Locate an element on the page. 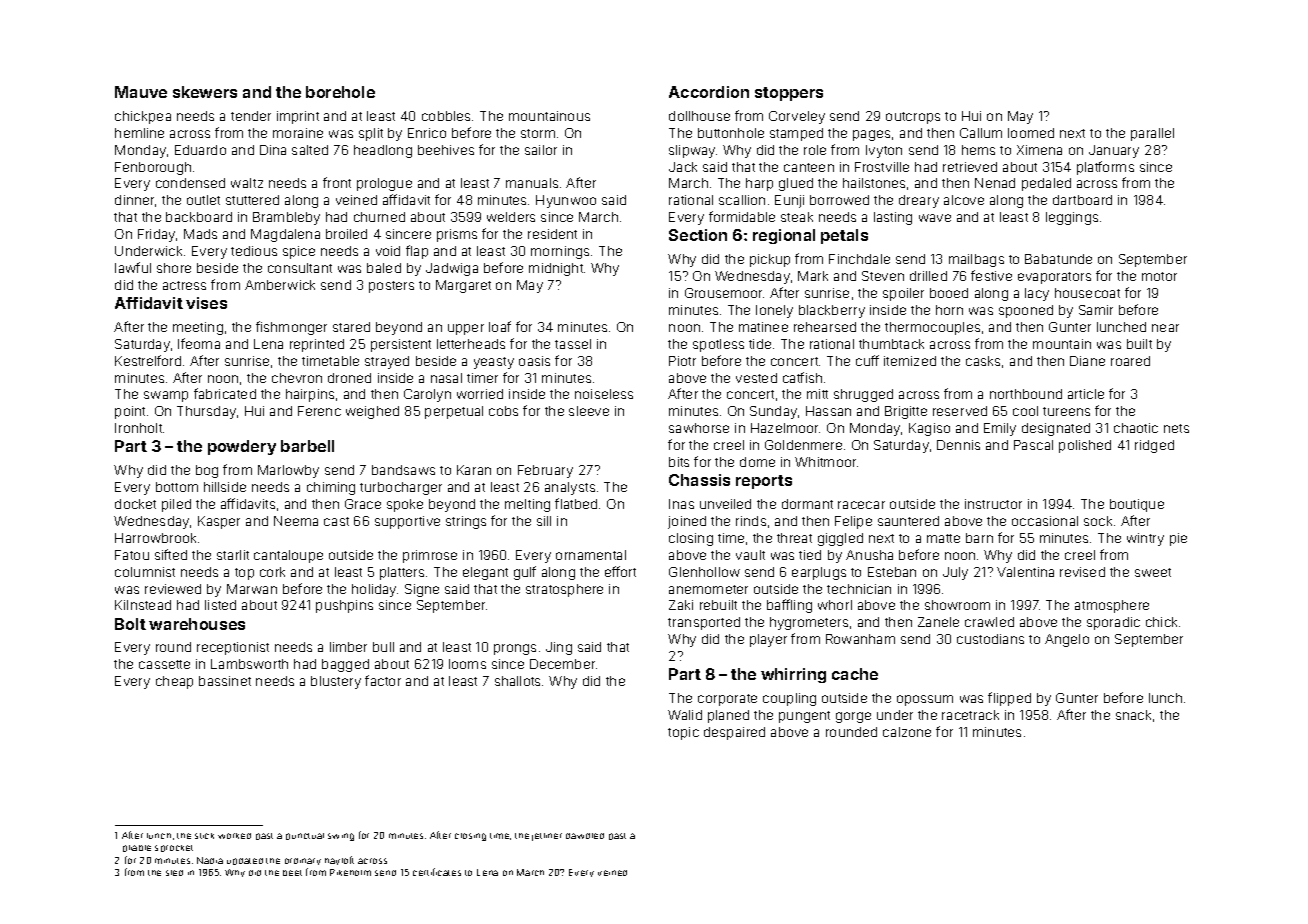  despaired is located at coordinates (734, 733).
